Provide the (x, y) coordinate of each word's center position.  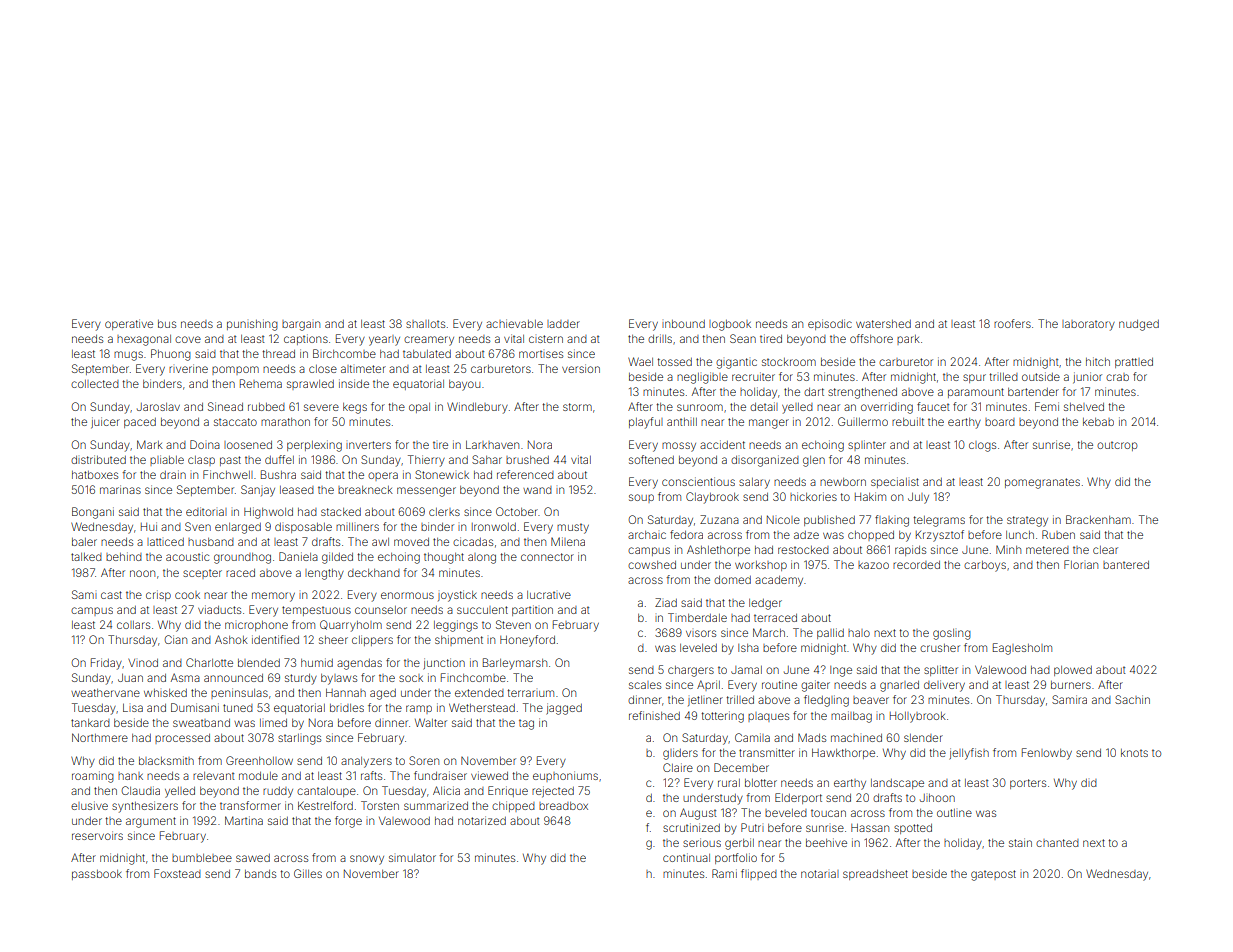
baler (84, 542)
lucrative (549, 595)
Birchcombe (344, 353)
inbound (683, 324)
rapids (910, 550)
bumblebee (202, 858)
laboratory (1088, 325)
